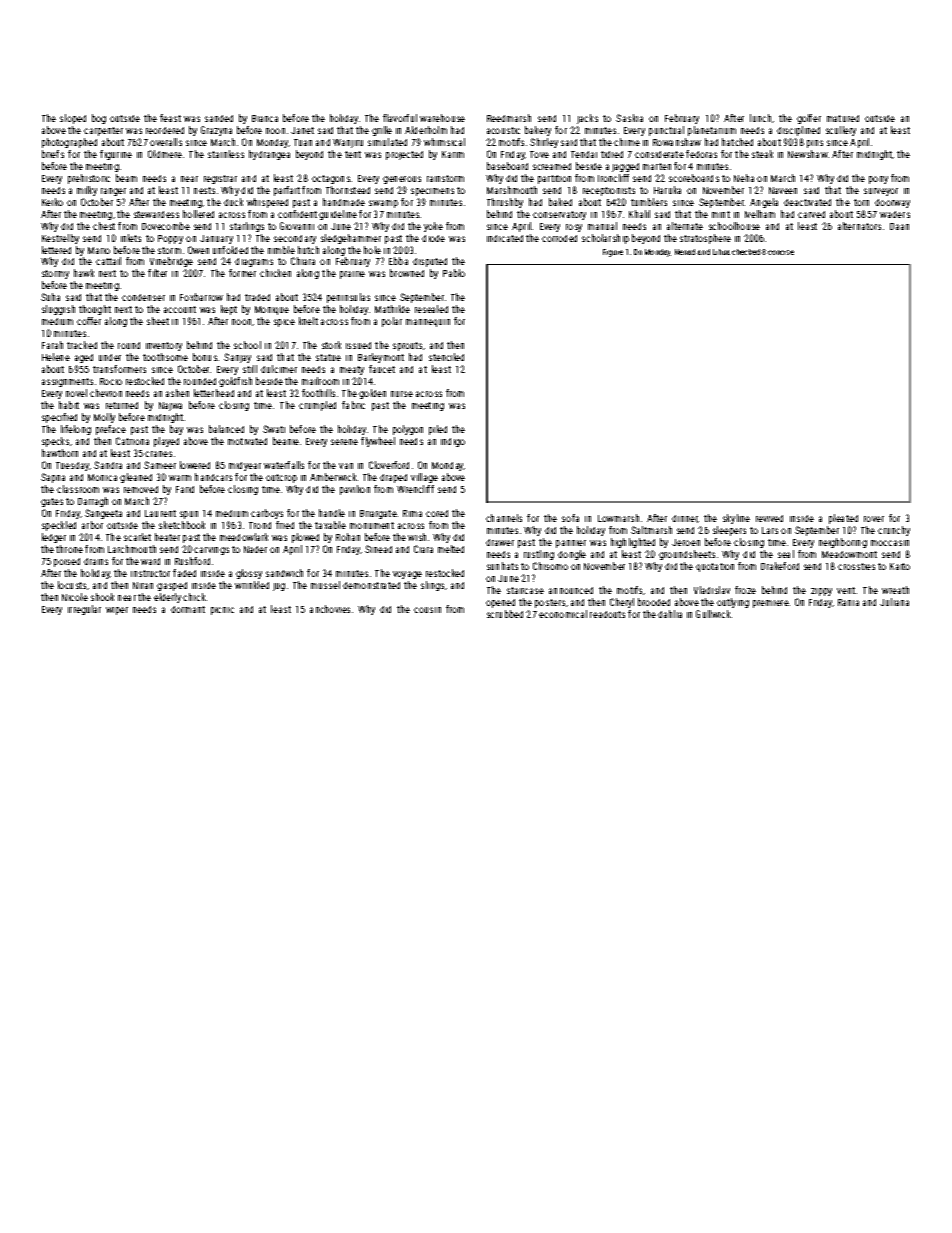 The width and height of the screenshot is (952, 1233). I want to click on doorway, so click(892, 203).
